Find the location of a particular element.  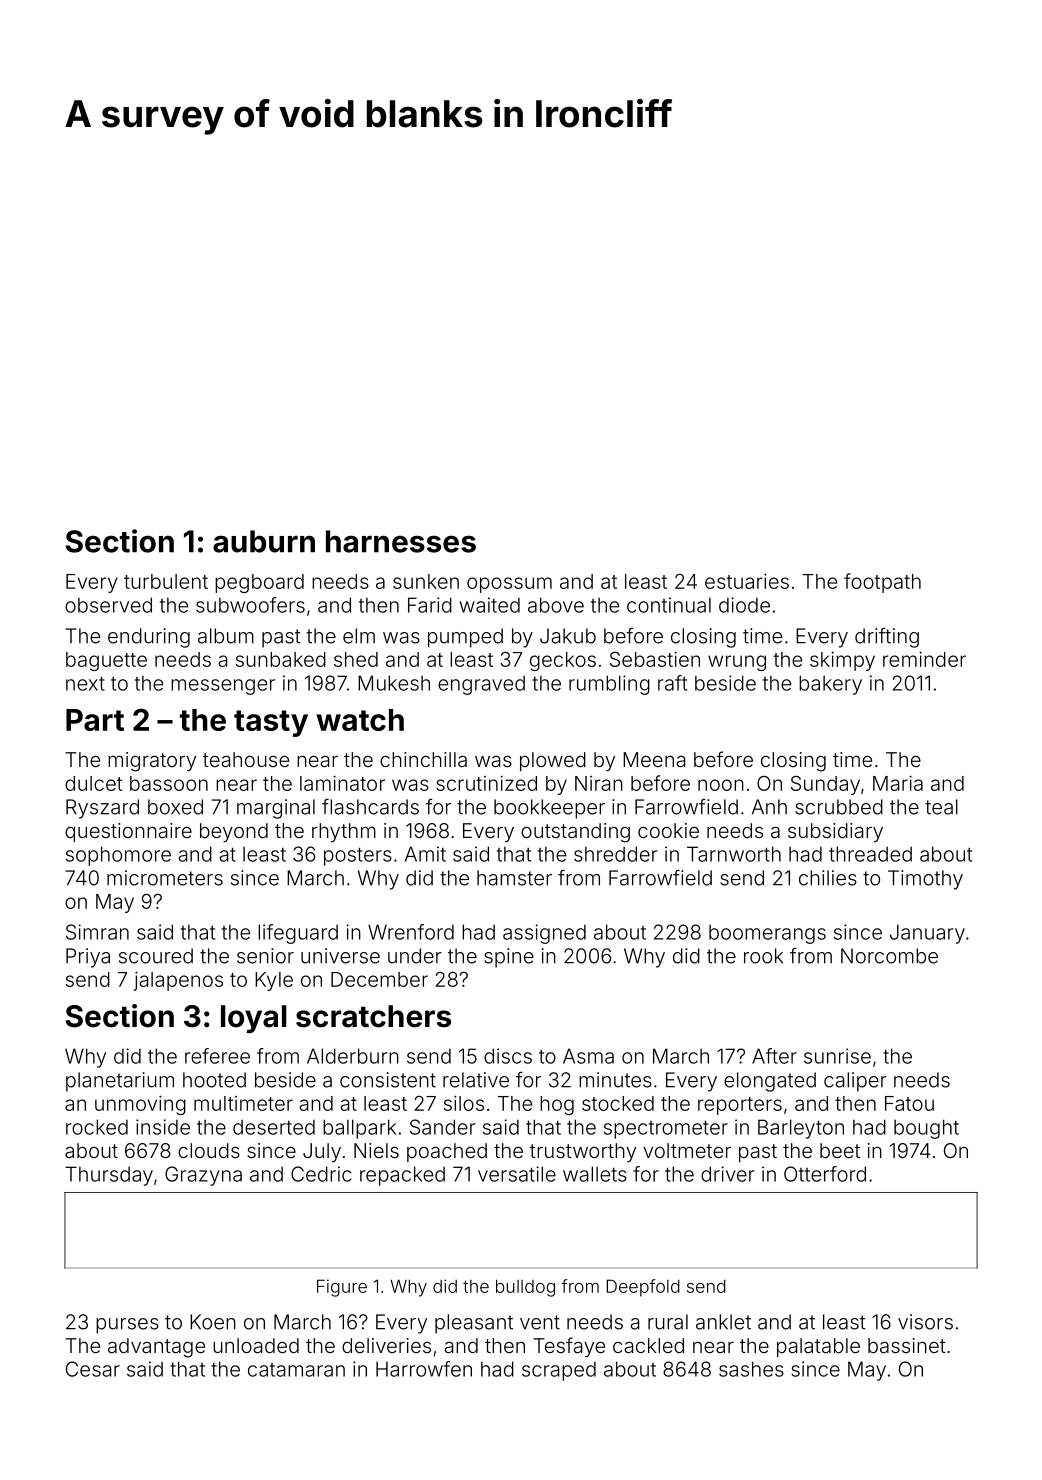

Meena is located at coordinates (654, 759).
